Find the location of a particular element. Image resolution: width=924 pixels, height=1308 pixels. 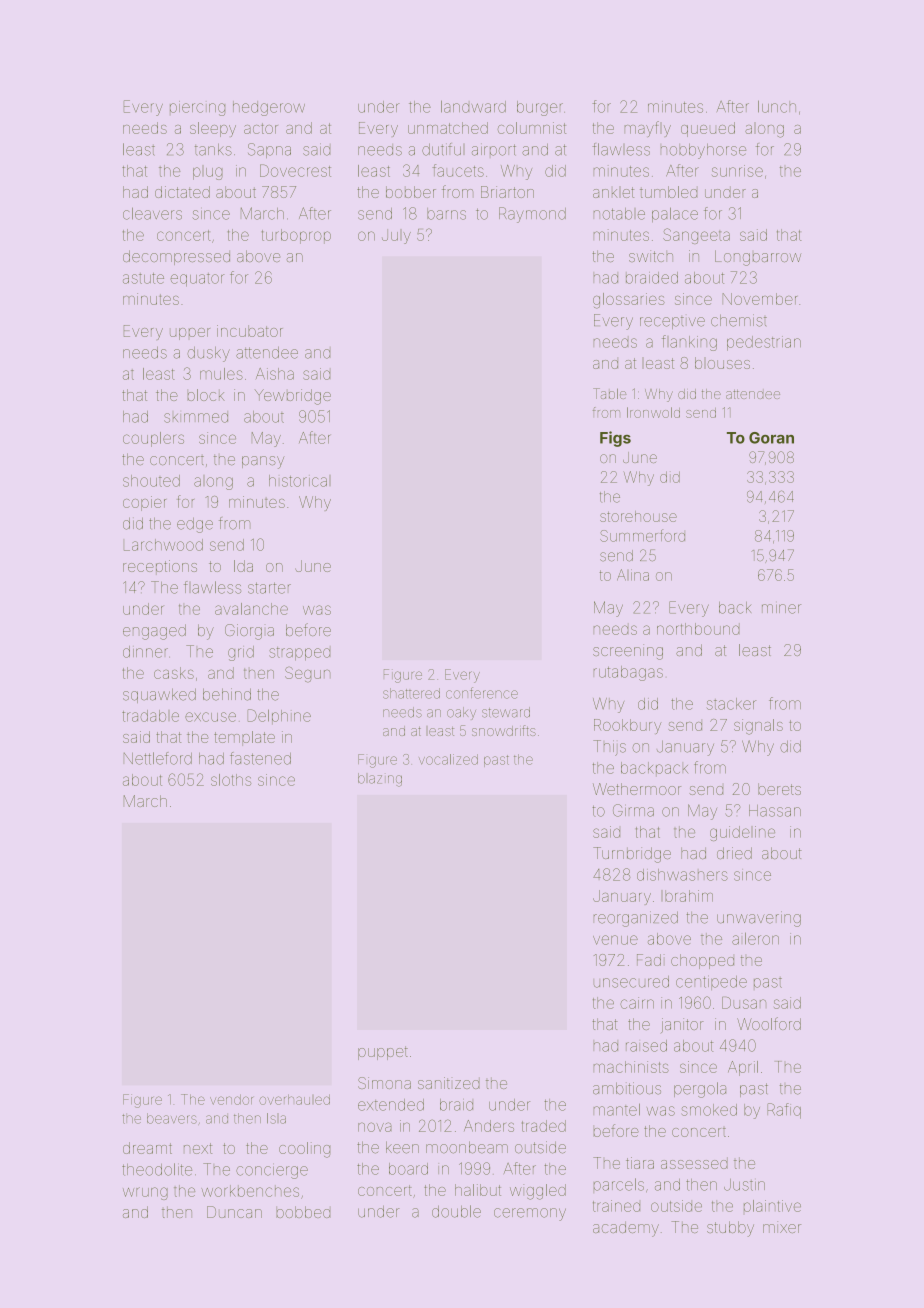

Goran is located at coordinates (771, 438).
